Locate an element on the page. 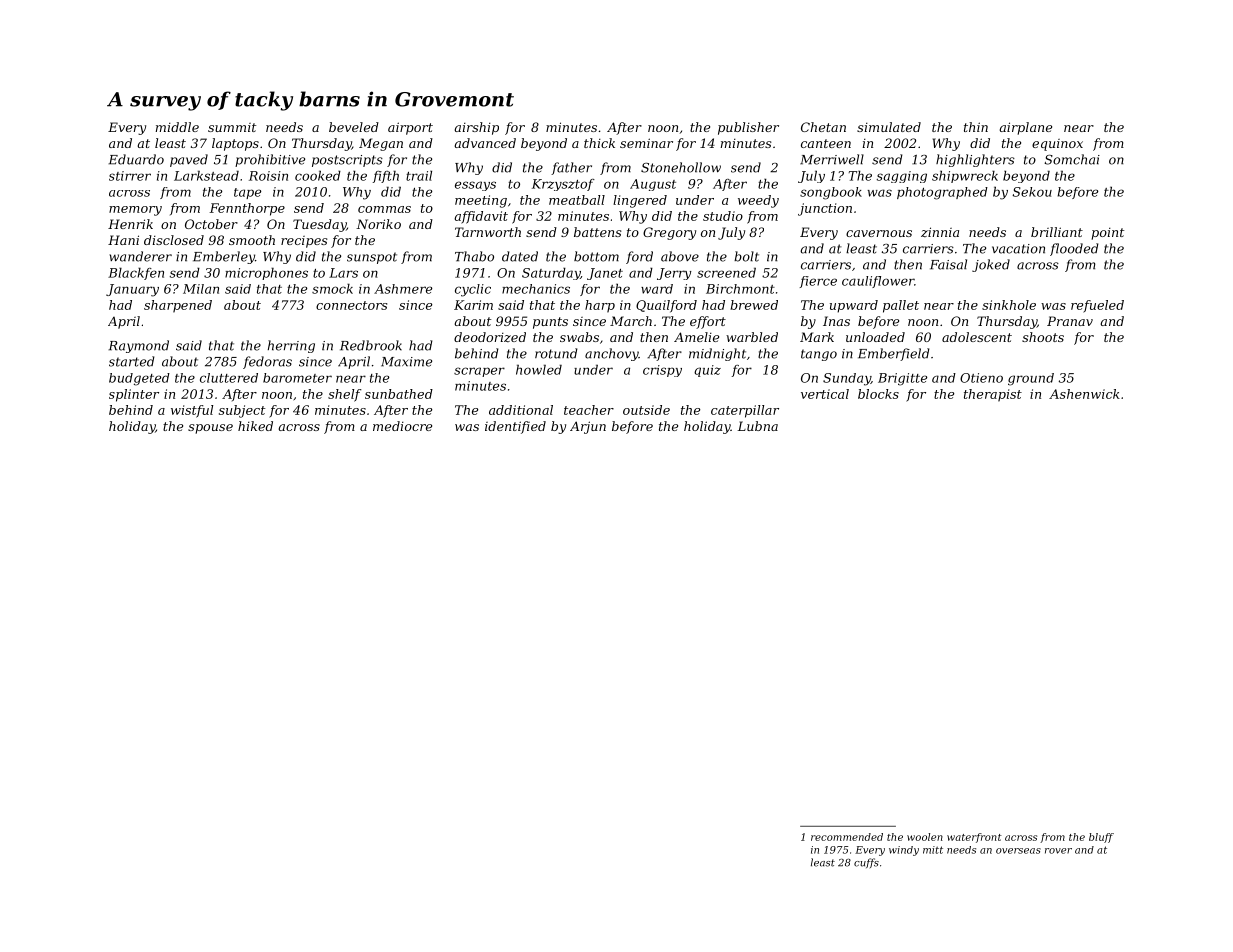 This page has width=1233, height=952. cyclic is located at coordinates (473, 290).
